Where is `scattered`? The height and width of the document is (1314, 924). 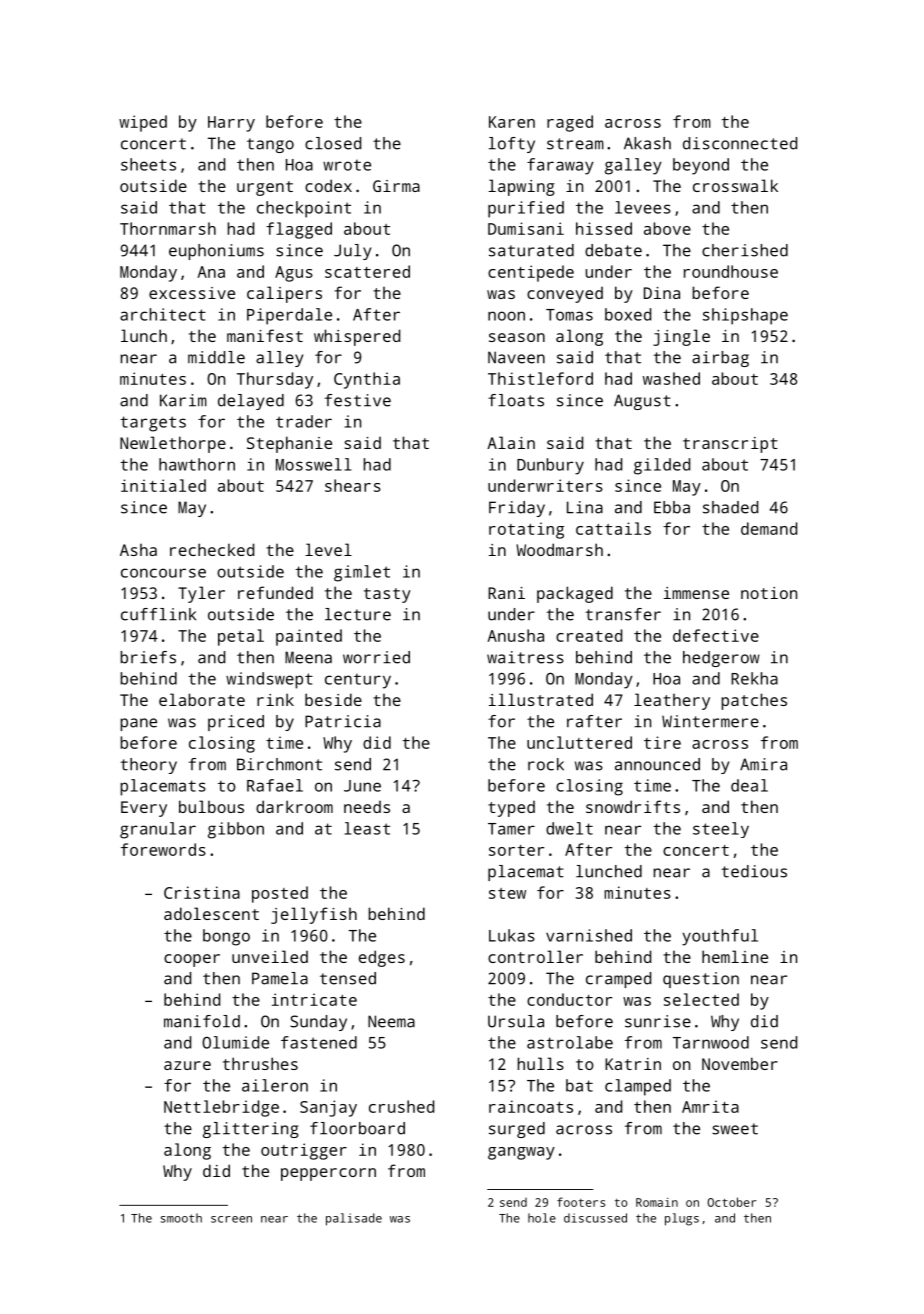 scattered is located at coordinates (367, 271).
